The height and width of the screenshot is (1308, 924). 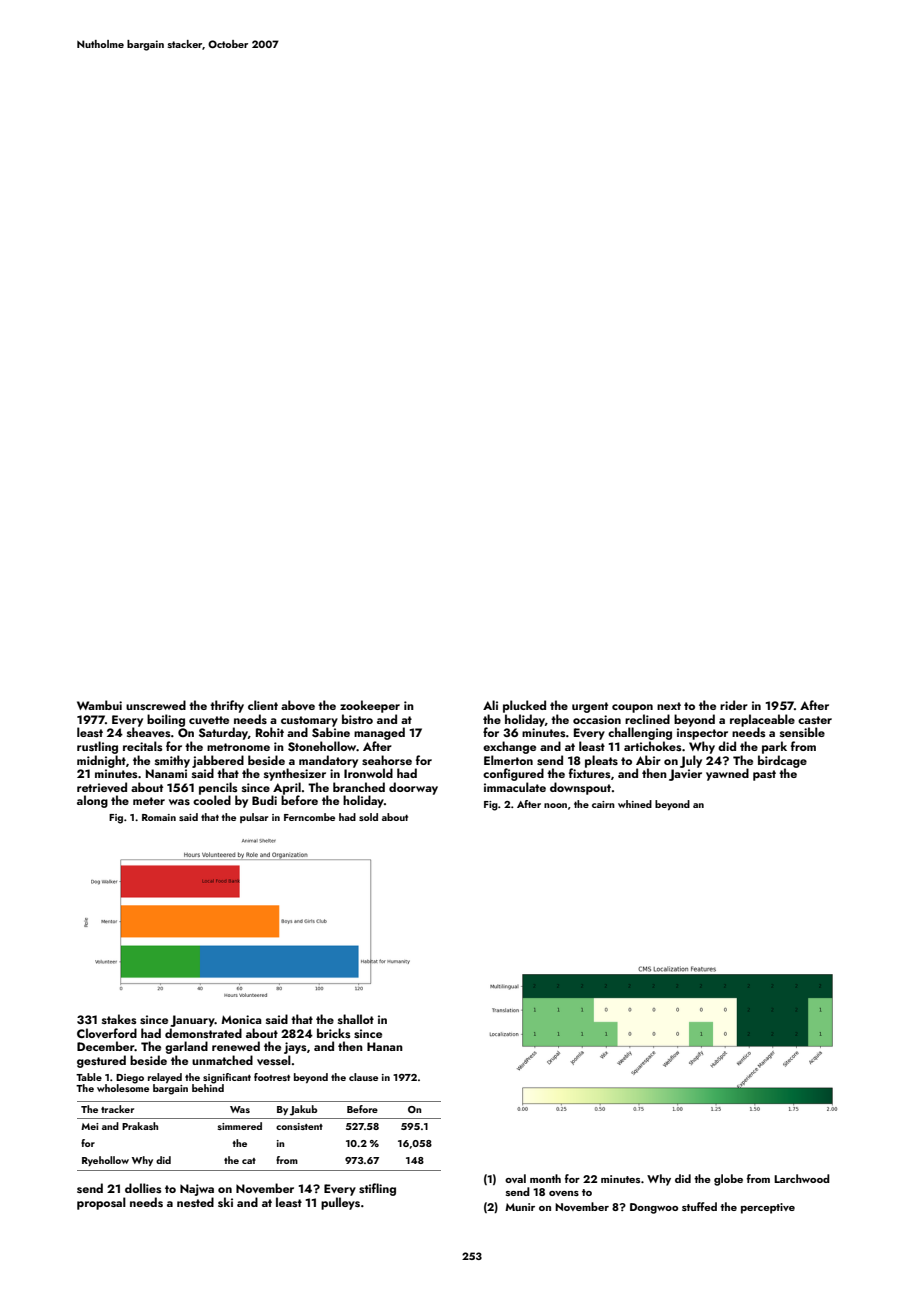 I want to click on bricks, so click(x=334, y=1033).
